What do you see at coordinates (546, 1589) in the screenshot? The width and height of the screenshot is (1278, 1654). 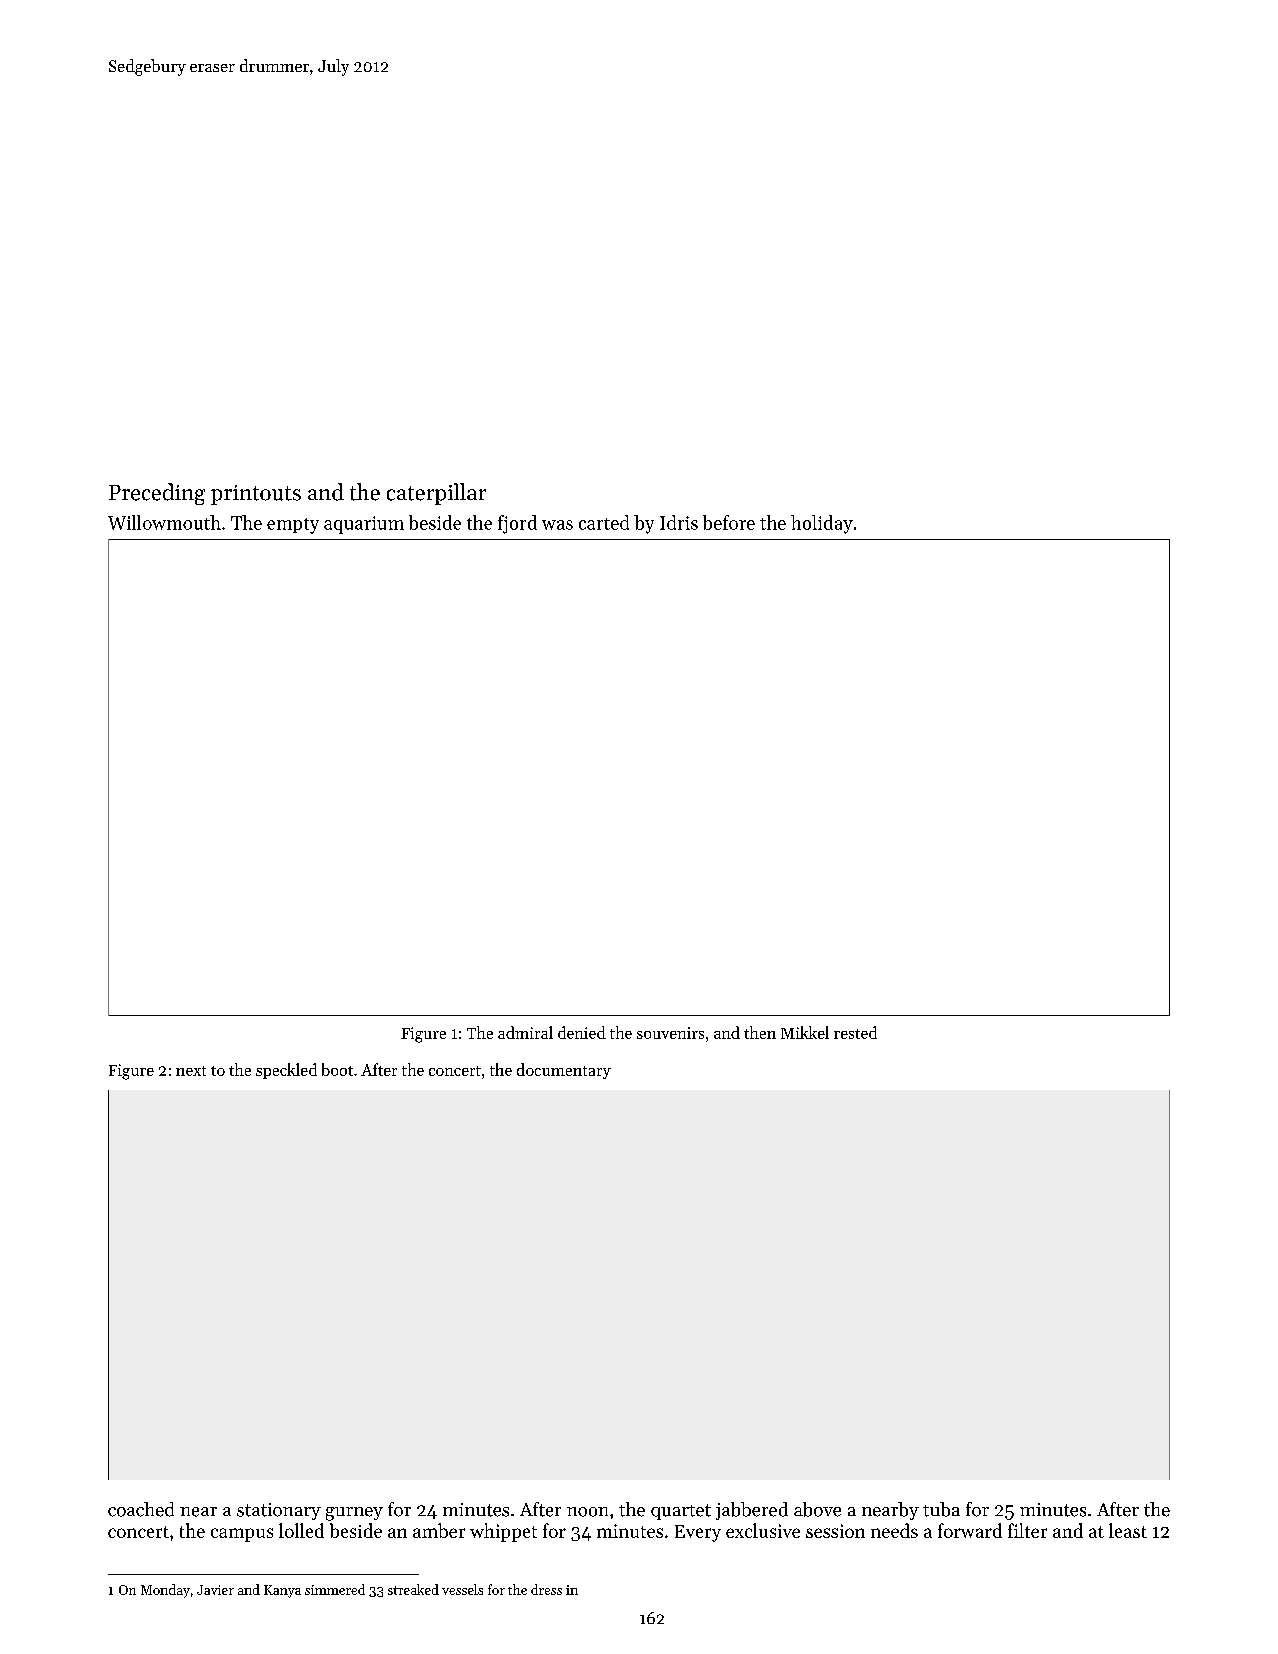 I see `dress` at bounding box center [546, 1589].
